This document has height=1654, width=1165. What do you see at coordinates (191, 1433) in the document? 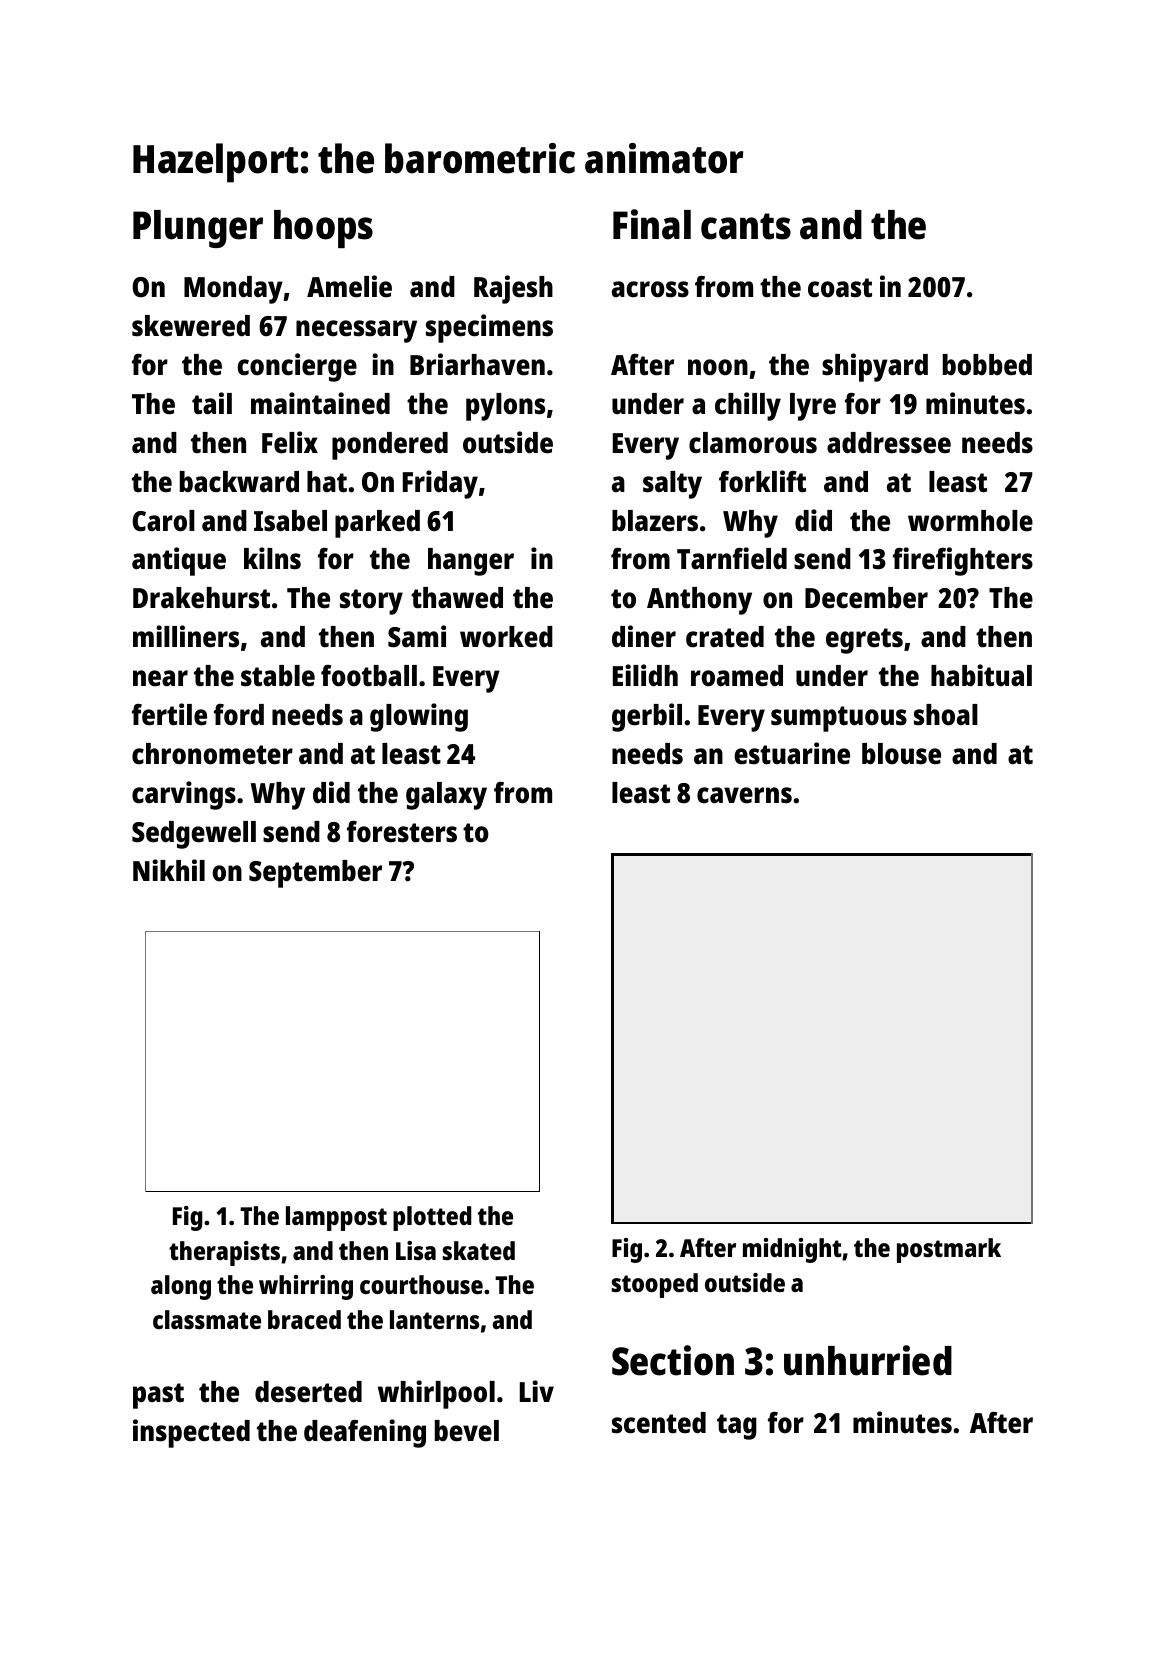
I see `inspected` at bounding box center [191, 1433].
